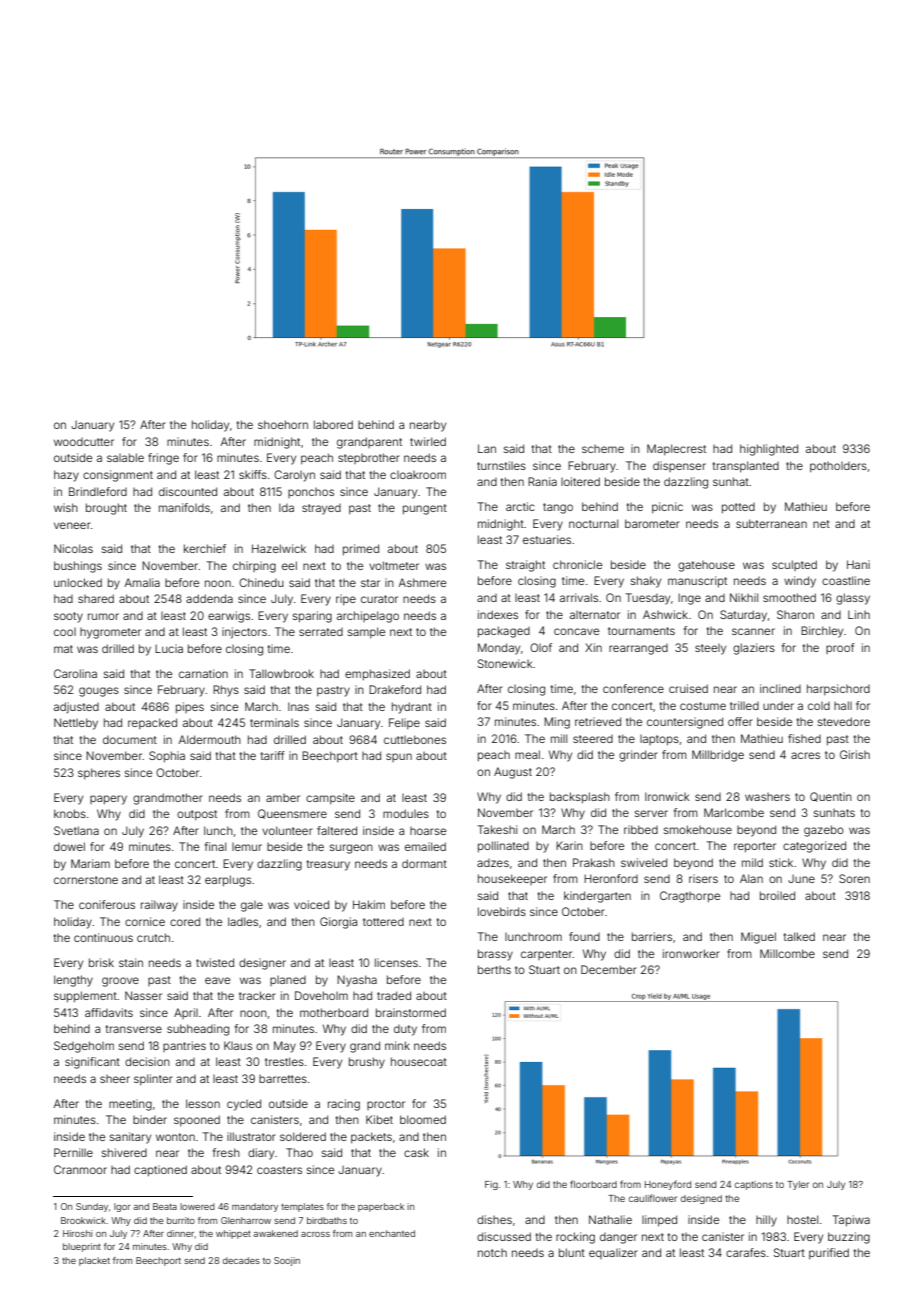 The image size is (924, 1308). What do you see at coordinates (685, 723) in the image?
I see `countersigned` at bounding box center [685, 723].
